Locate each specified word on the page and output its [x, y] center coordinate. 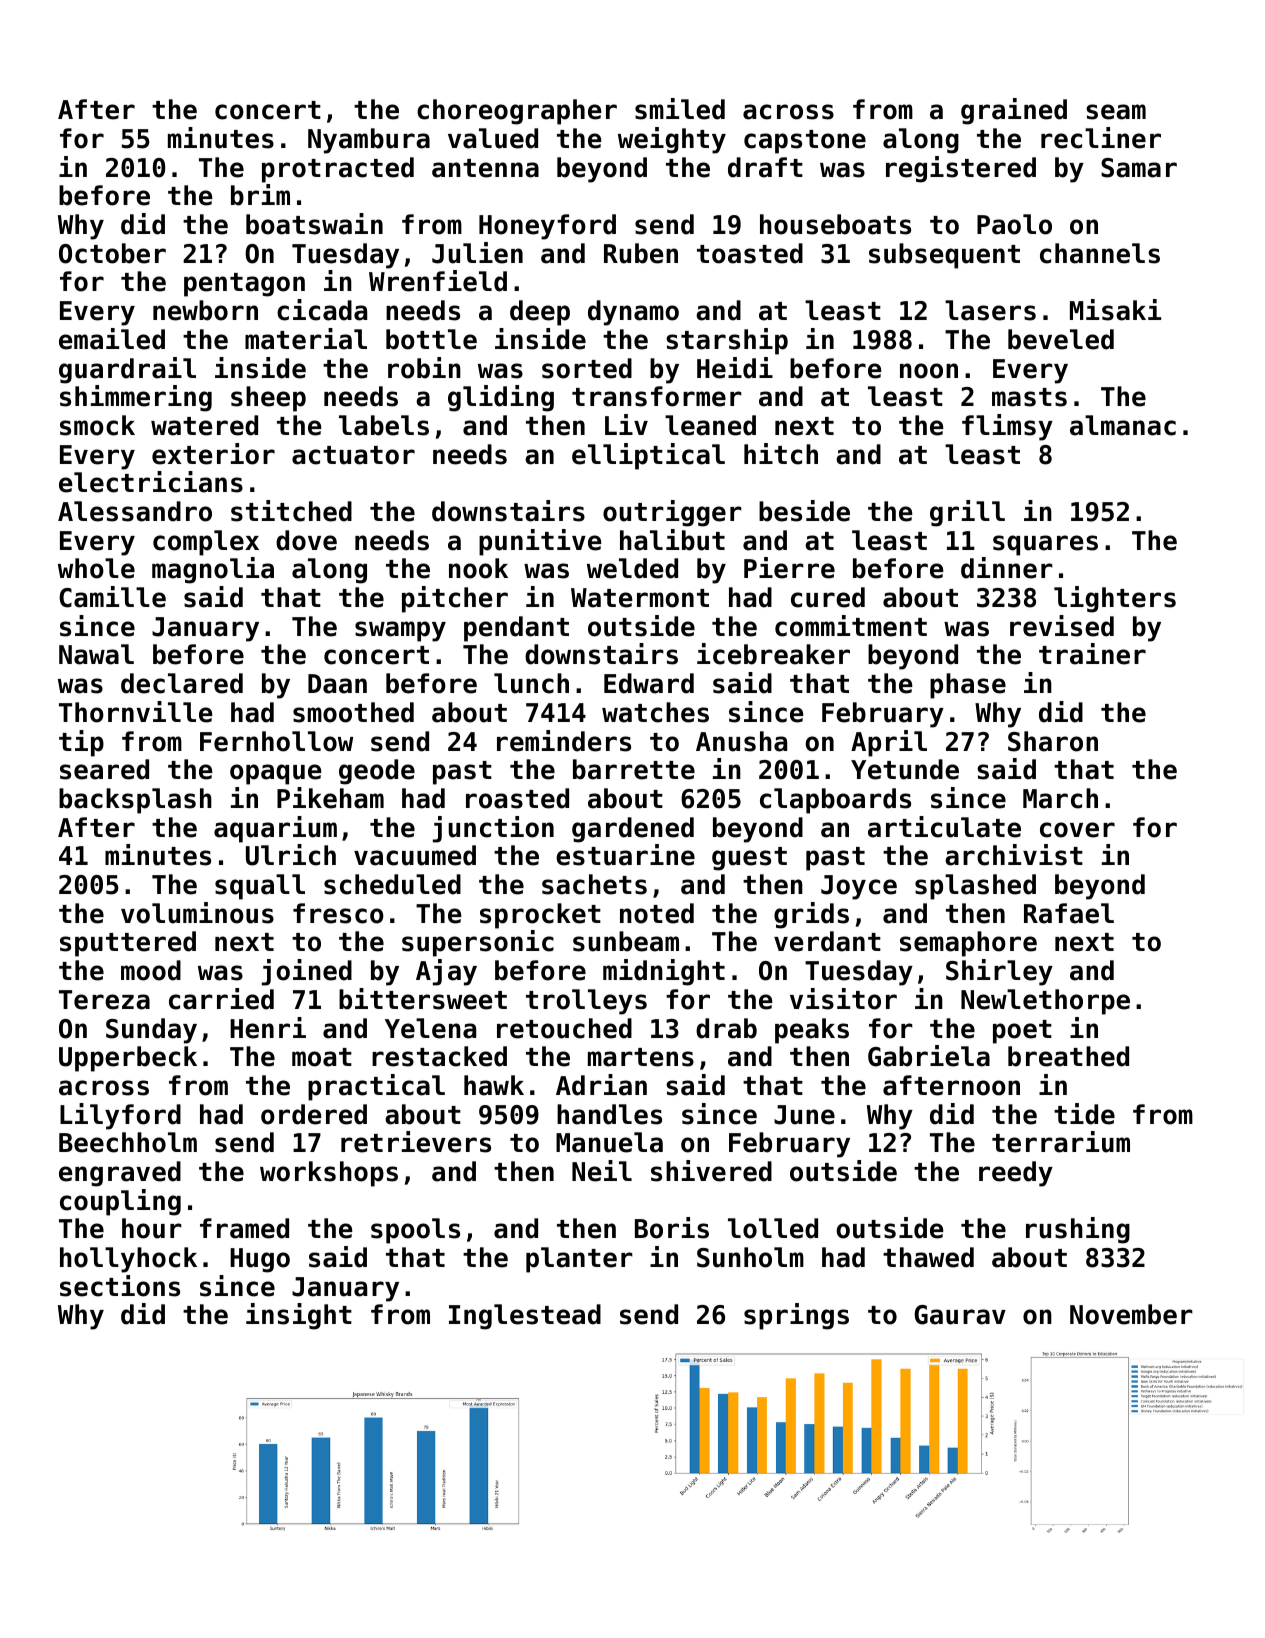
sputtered [128, 944]
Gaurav [960, 1315]
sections [120, 1286]
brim [260, 195]
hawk [494, 1085]
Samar [1139, 168]
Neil [602, 1171]
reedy [1016, 1174]
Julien [477, 253]
